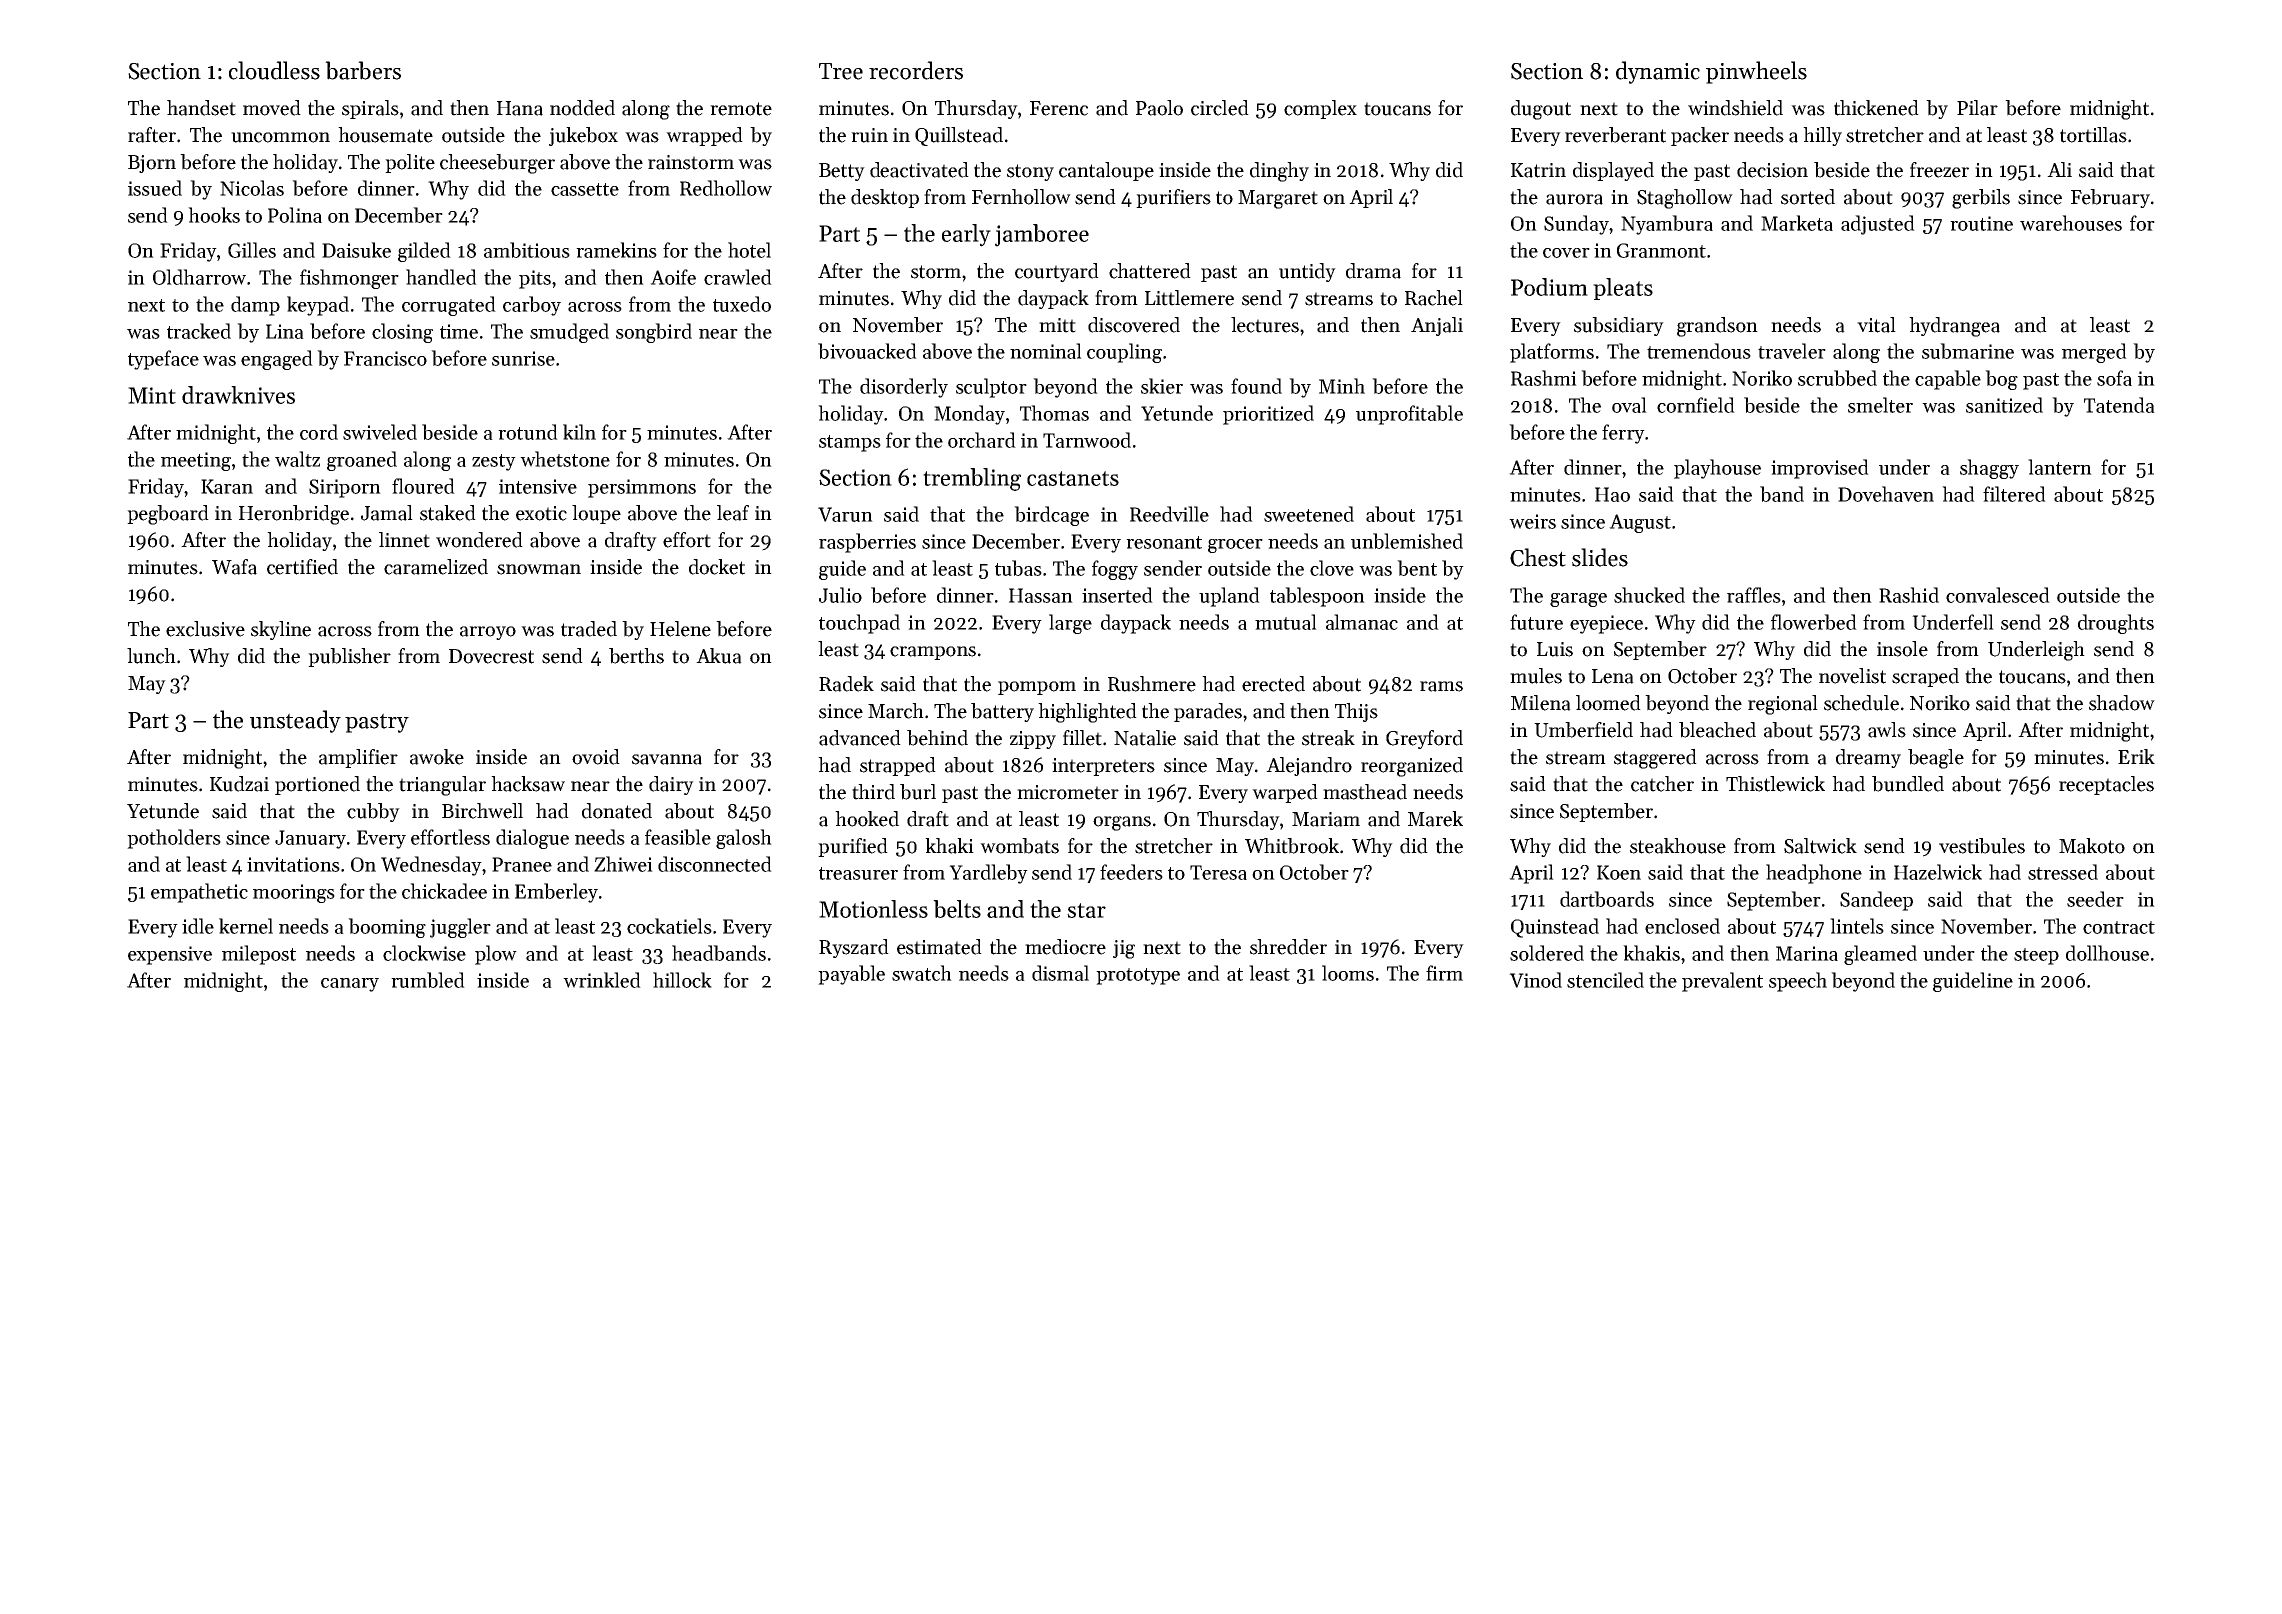 This screenshot has width=2282, height=1614. Describe the element at coordinates (1998, 595) in the screenshot. I see `convalesced` at that location.
